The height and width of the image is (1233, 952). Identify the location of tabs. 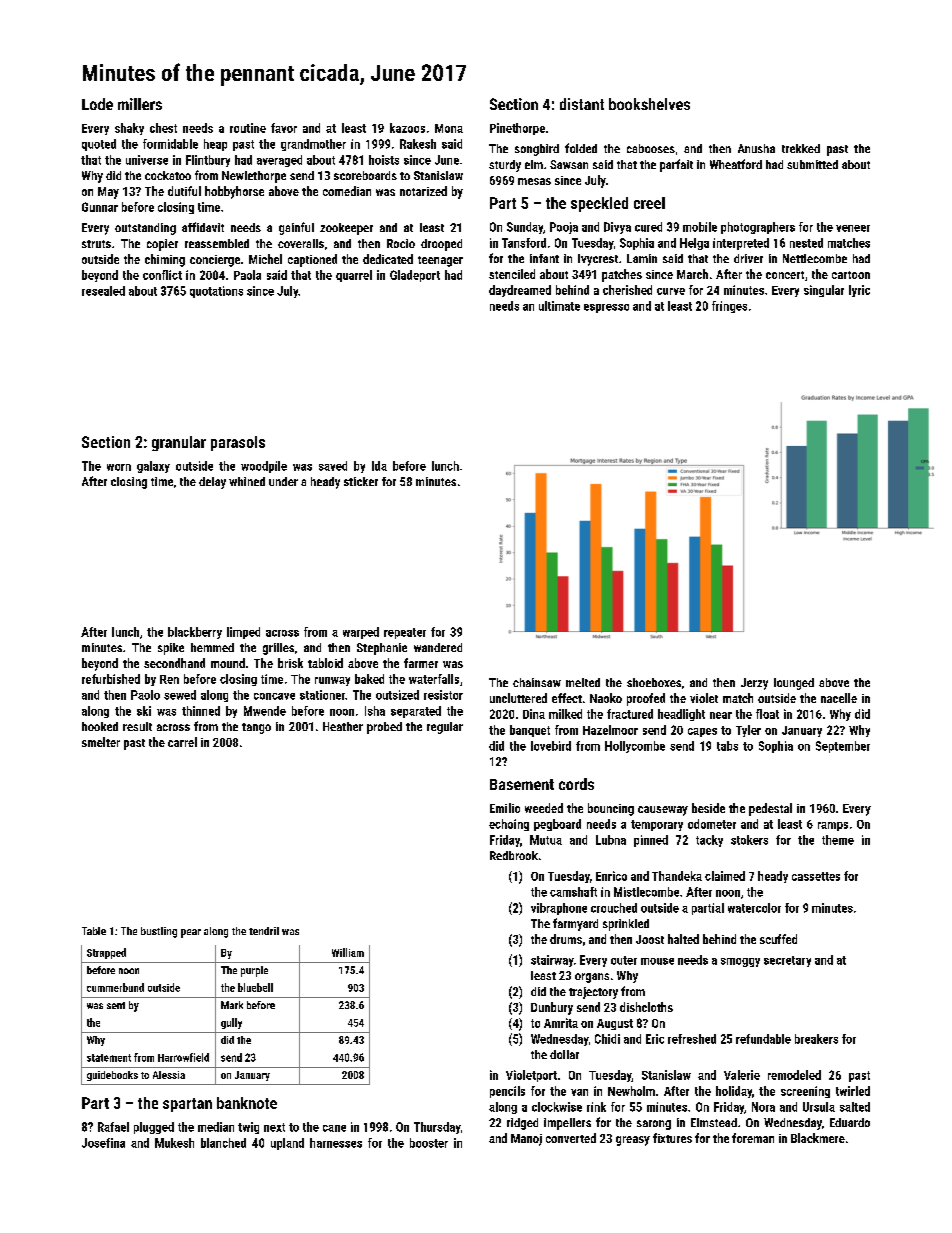
(727, 746).
